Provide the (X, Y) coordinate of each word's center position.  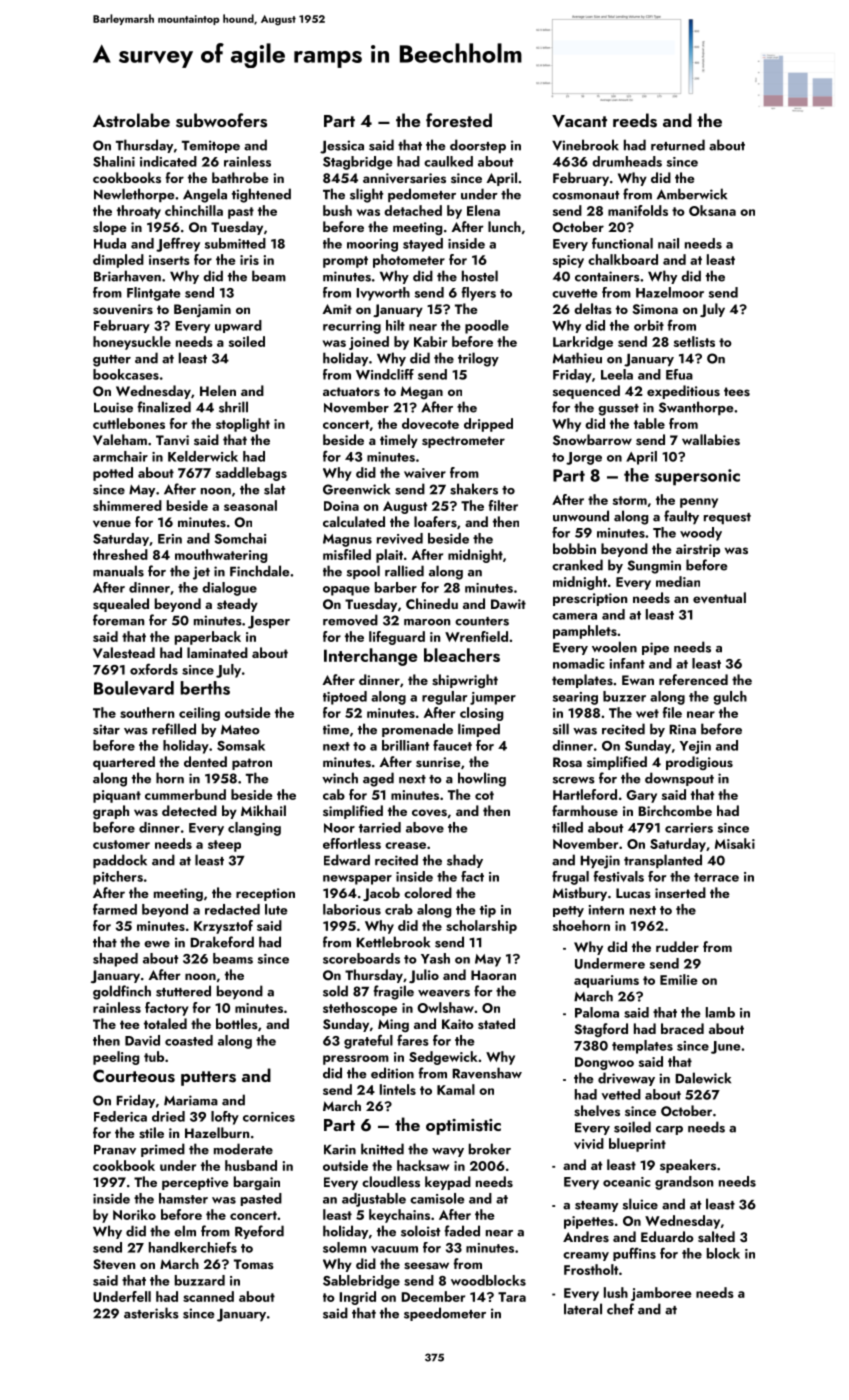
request (727, 518)
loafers (435, 521)
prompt (345, 262)
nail (668, 243)
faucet (452, 745)
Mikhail (263, 810)
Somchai (240, 538)
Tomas (254, 1264)
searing (575, 698)
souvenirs (123, 309)
